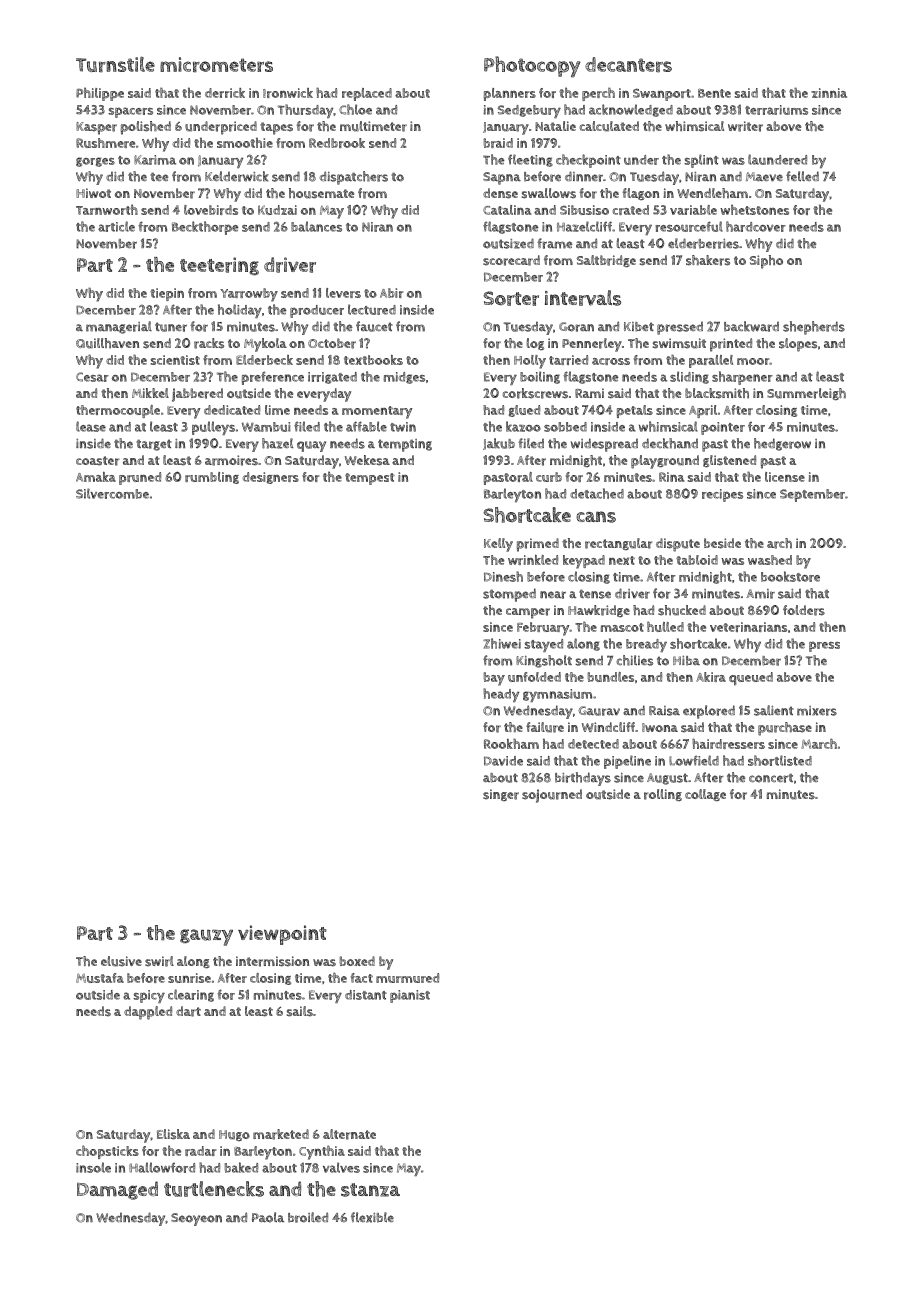  What do you see at coordinates (372, 1217) in the screenshot?
I see `flexible` at bounding box center [372, 1217].
